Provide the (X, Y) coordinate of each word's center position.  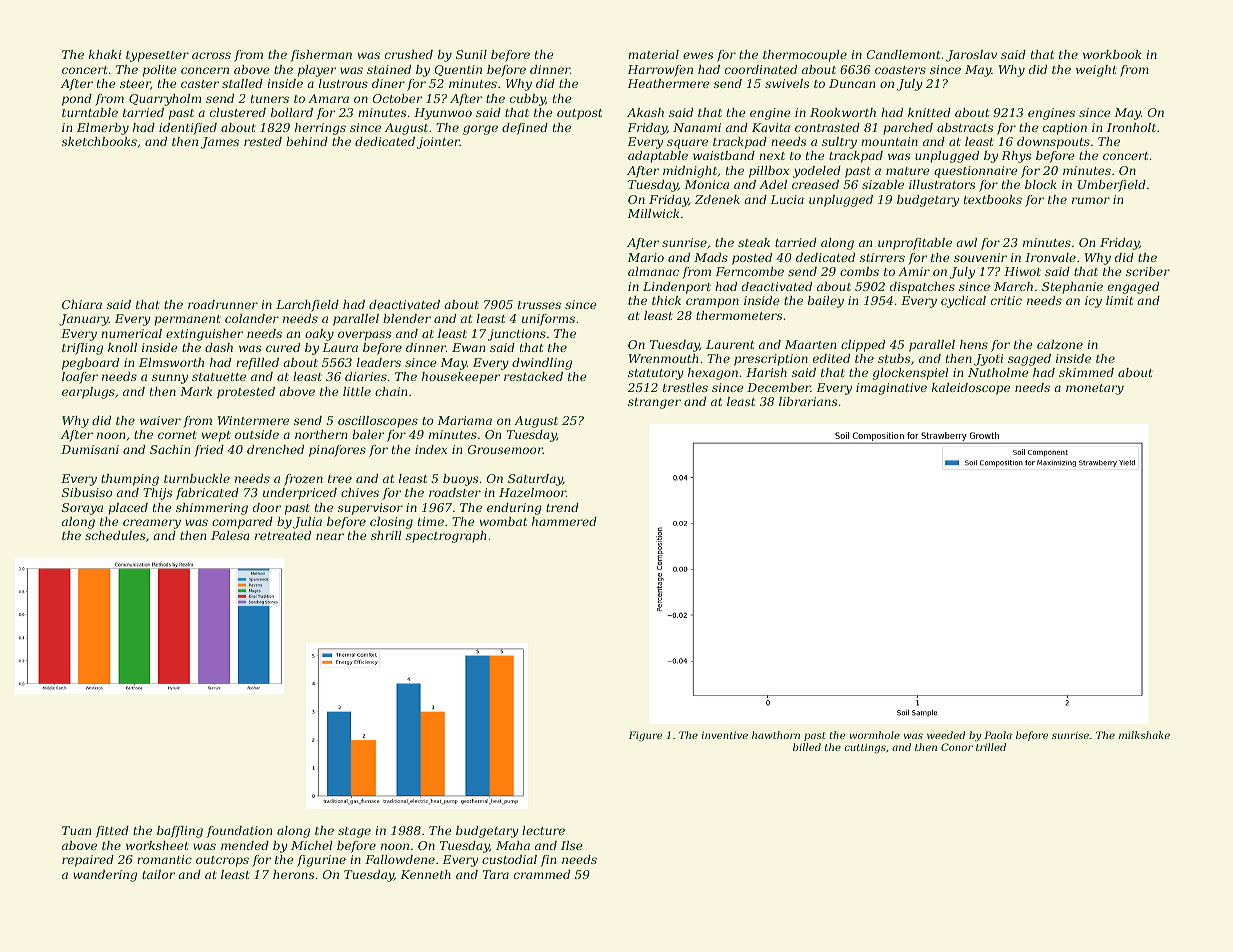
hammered (564, 521)
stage (354, 832)
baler (368, 434)
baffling (180, 832)
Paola (998, 735)
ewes (698, 55)
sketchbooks (99, 141)
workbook (1112, 54)
